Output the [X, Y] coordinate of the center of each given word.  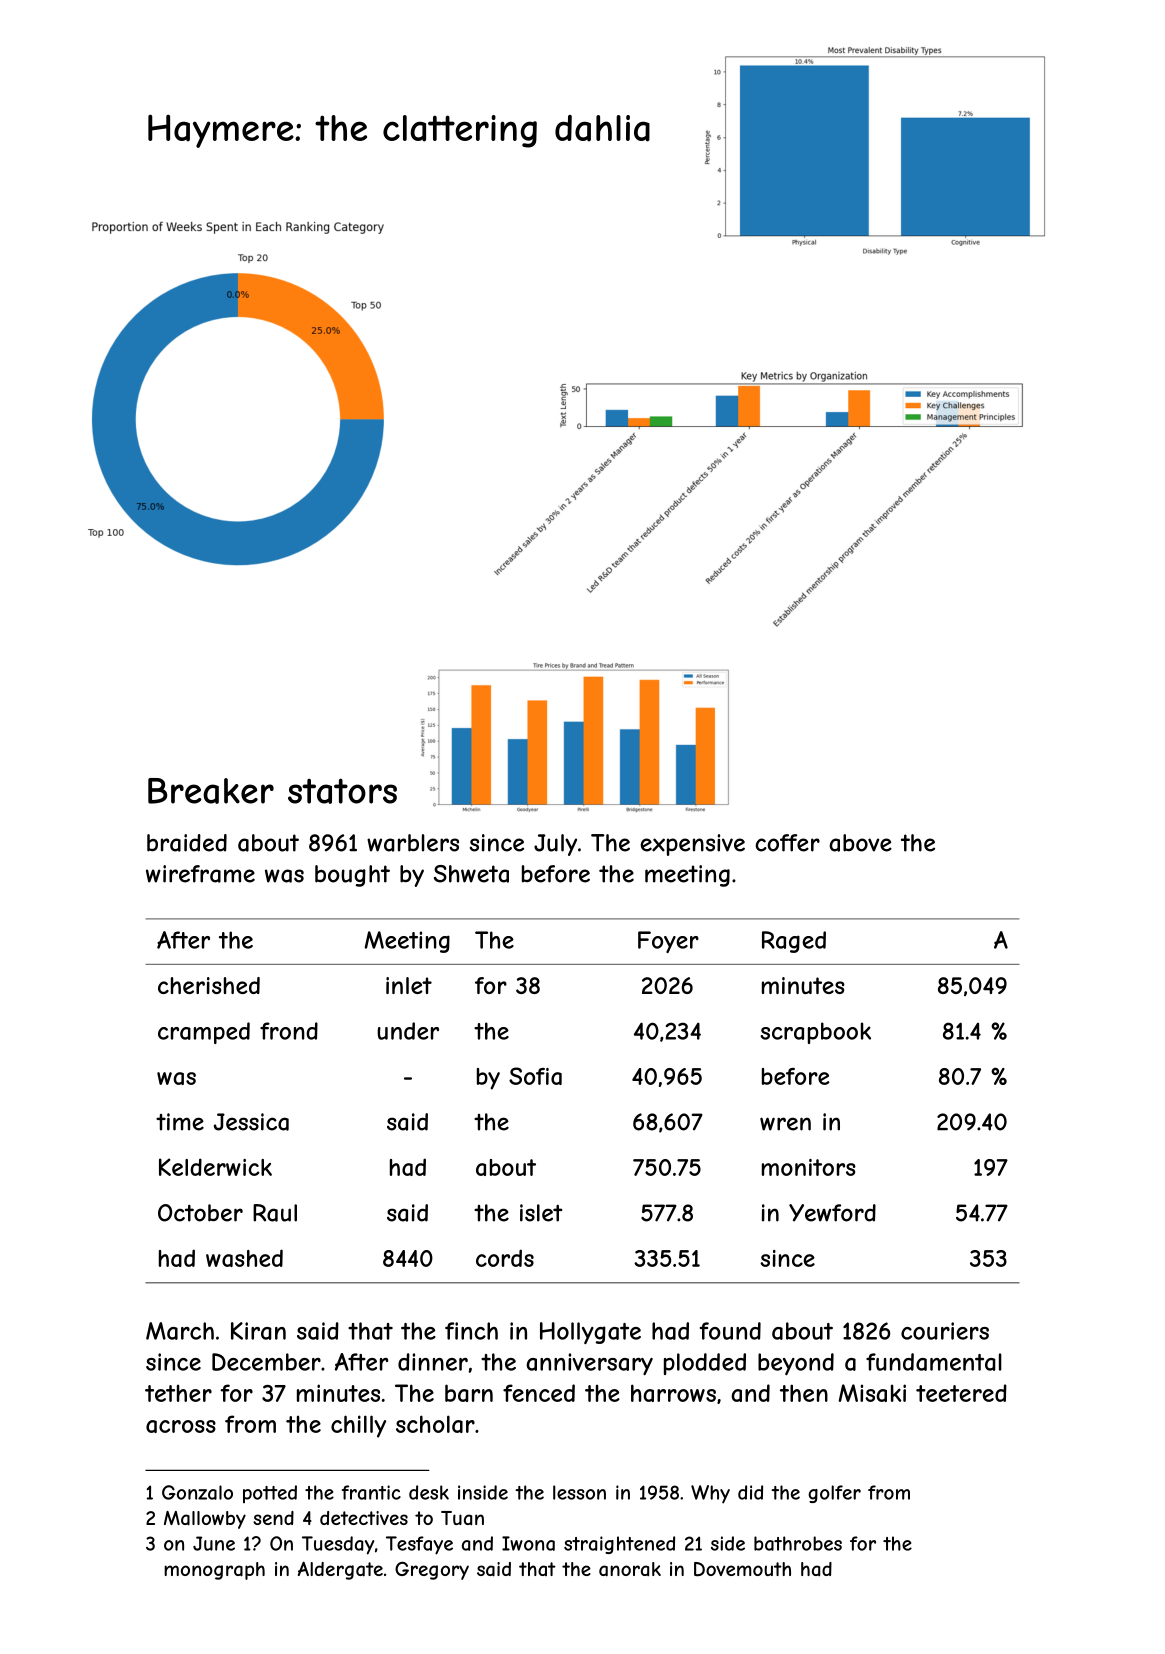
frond [289, 1031]
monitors [809, 1167]
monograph [214, 1571]
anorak [630, 1569]
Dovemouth [742, 1569]
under [408, 1031]
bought [352, 876]
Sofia [535, 1076]
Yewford [832, 1213]
